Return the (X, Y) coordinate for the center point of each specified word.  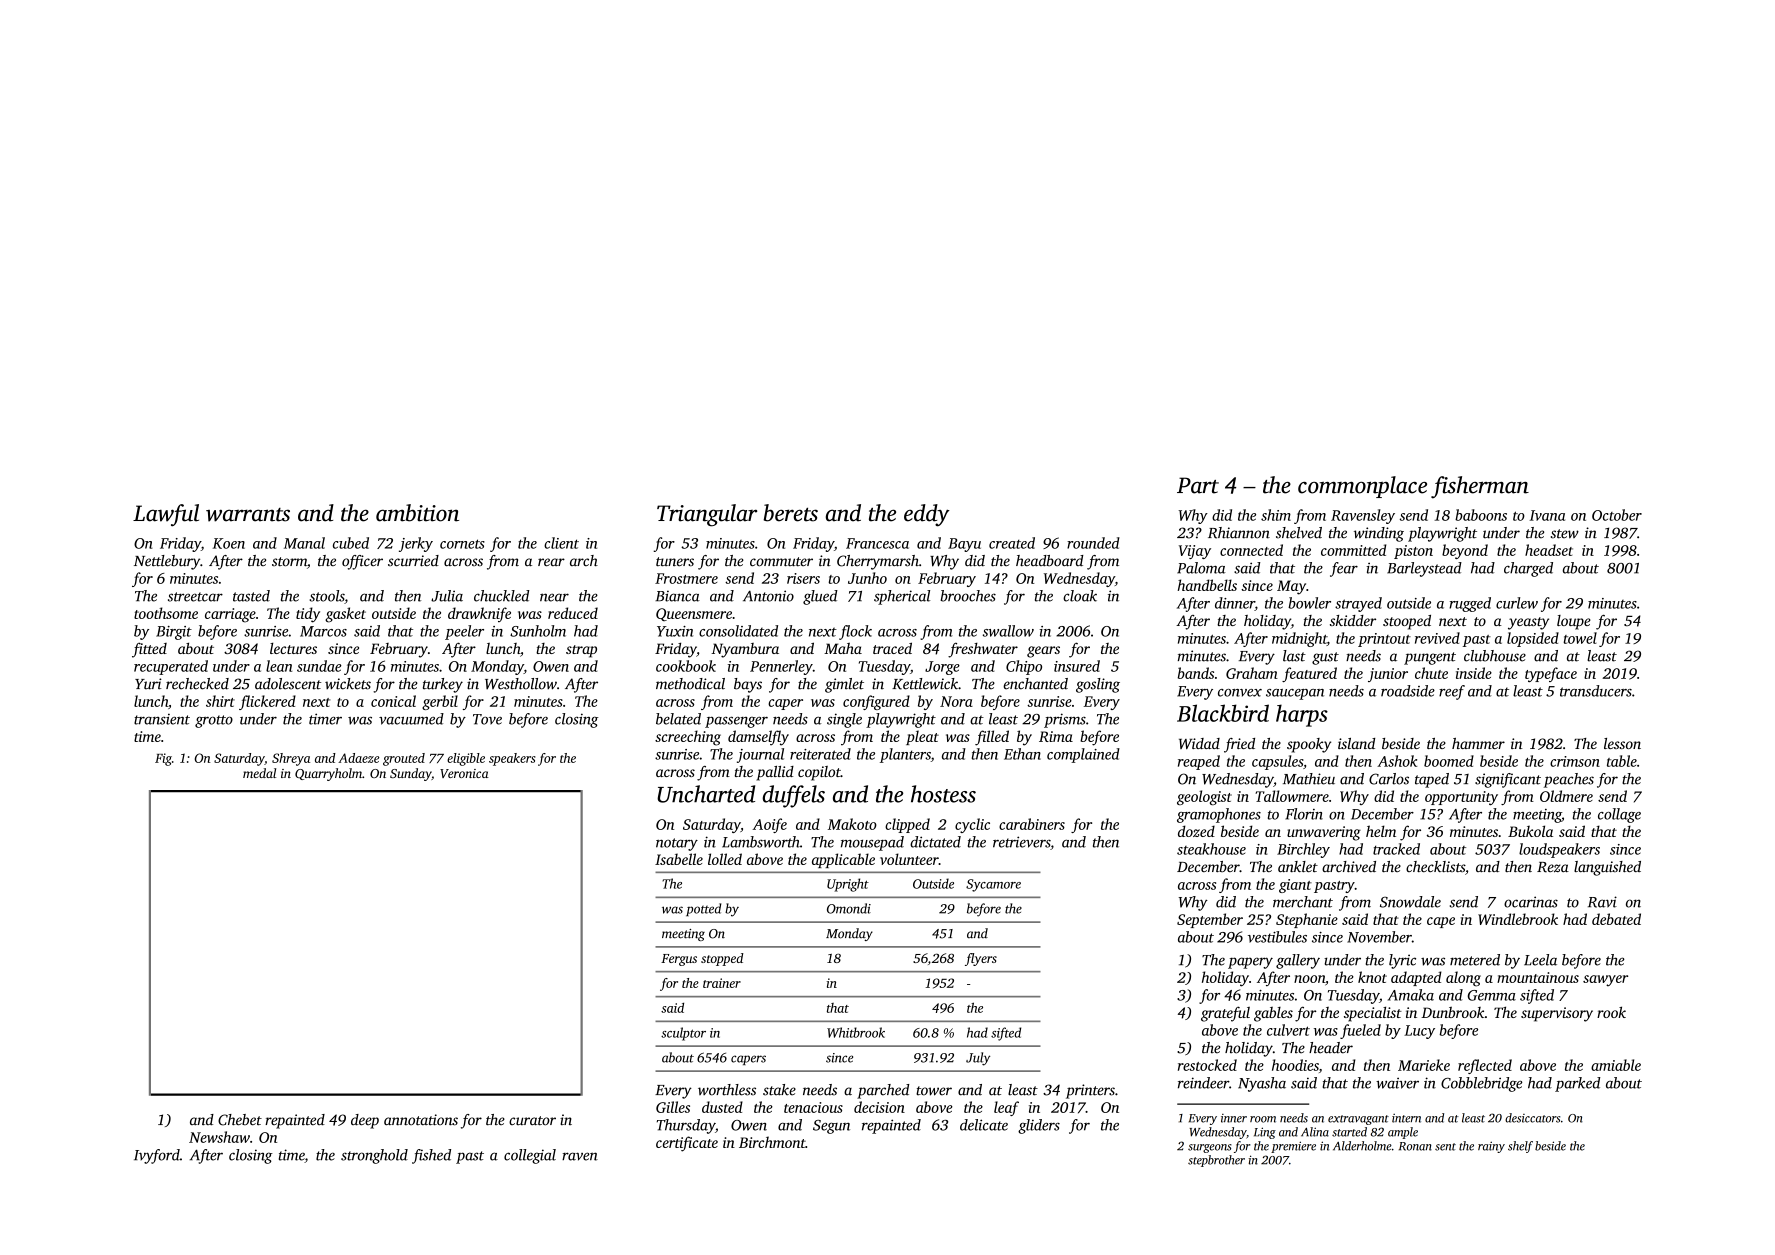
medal (259, 773)
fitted (149, 650)
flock (855, 632)
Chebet (240, 1120)
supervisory (1557, 1014)
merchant (1303, 902)
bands (1196, 673)
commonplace (1362, 487)
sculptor (683, 1034)
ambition (417, 513)
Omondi (849, 908)
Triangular (707, 515)
